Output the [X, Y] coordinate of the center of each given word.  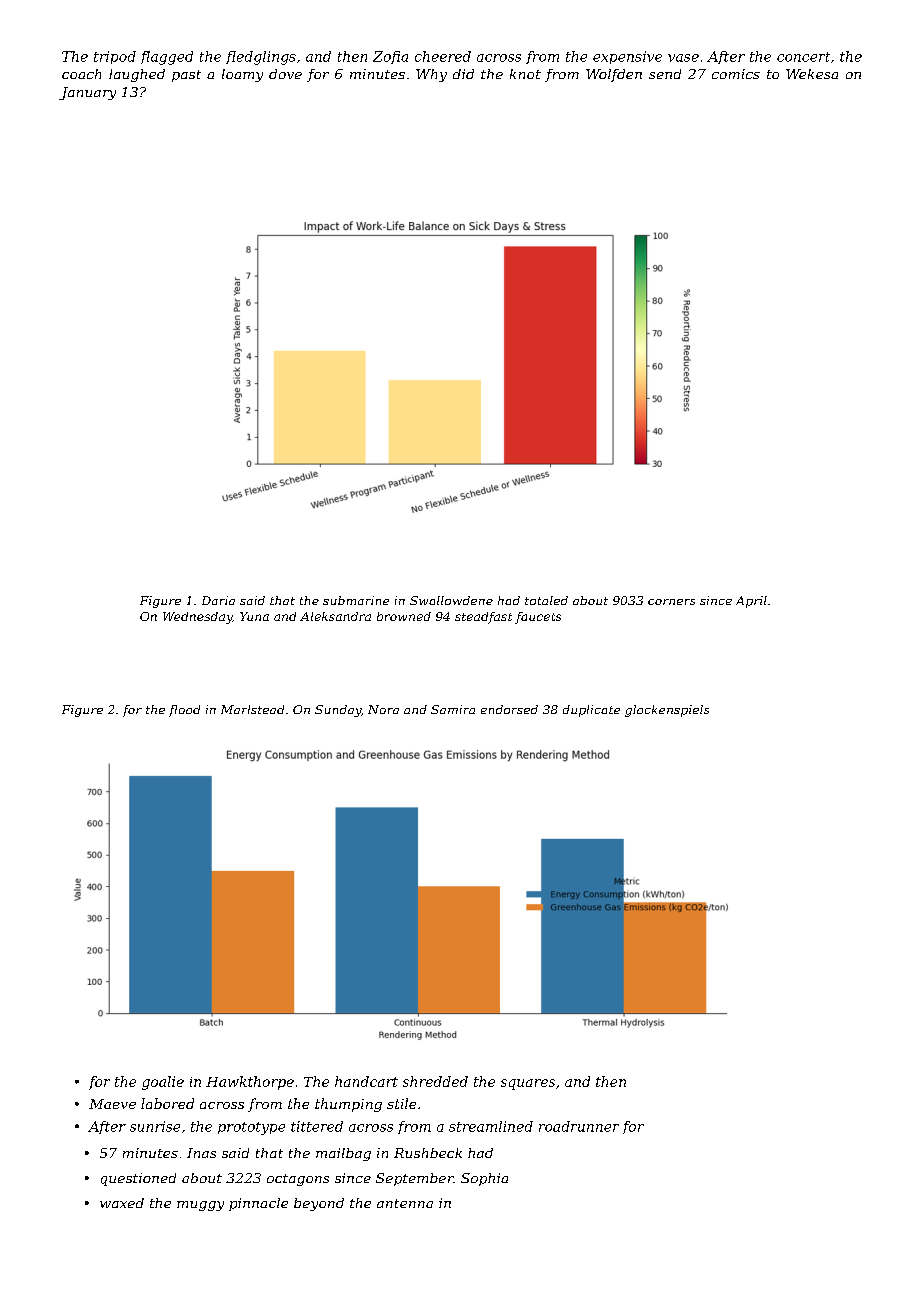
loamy [242, 75]
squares [528, 1084]
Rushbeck [428, 1153]
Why [431, 75]
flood [184, 711]
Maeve [112, 1104]
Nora [383, 709]
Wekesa [812, 74]
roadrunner [579, 1126]
